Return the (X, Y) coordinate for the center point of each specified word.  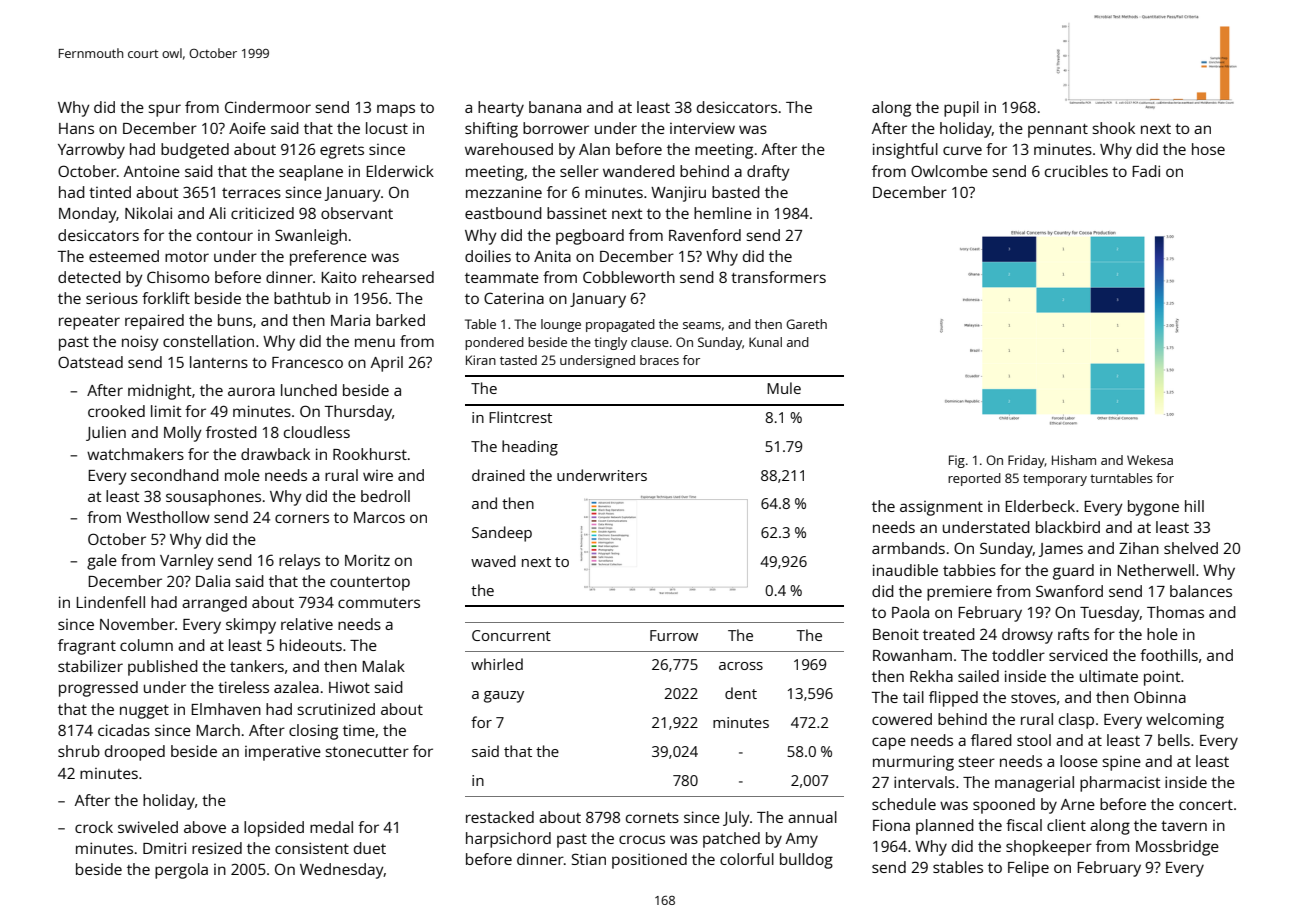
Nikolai (148, 213)
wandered (639, 171)
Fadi (1146, 171)
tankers (257, 666)
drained (498, 475)
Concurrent (511, 635)
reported (974, 479)
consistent (312, 848)
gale (102, 562)
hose (1208, 149)
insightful (905, 151)
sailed (978, 676)
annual (812, 817)
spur (164, 110)
